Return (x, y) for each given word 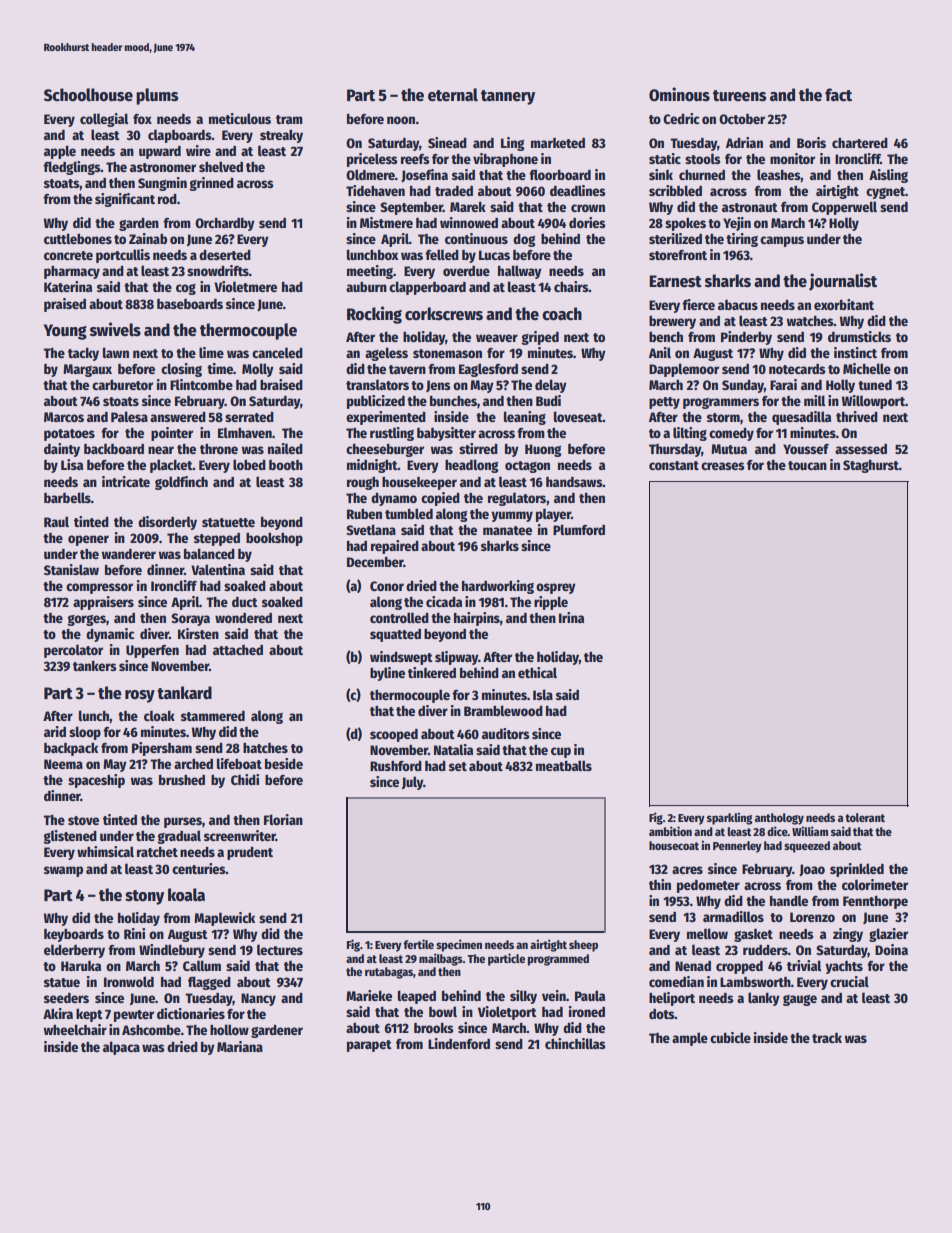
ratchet (157, 852)
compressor (99, 588)
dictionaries (191, 1013)
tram (289, 119)
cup (561, 752)
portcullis (123, 256)
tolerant (865, 817)
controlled (399, 617)
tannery (508, 97)
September (411, 208)
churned (702, 175)
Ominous (679, 94)
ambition (670, 831)
